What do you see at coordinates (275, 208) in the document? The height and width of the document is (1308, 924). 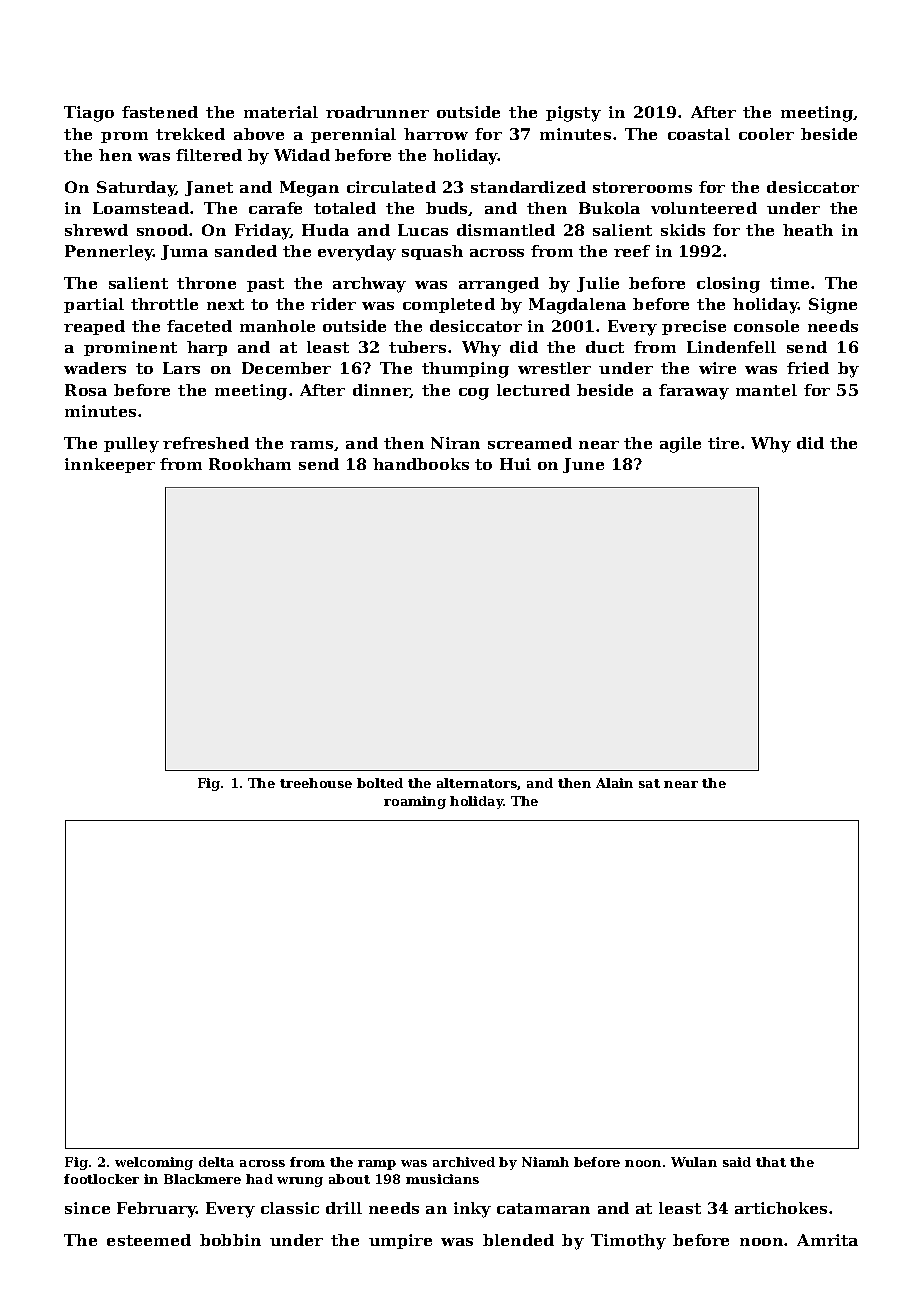 I see `carafe` at bounding box center [275, 208].
